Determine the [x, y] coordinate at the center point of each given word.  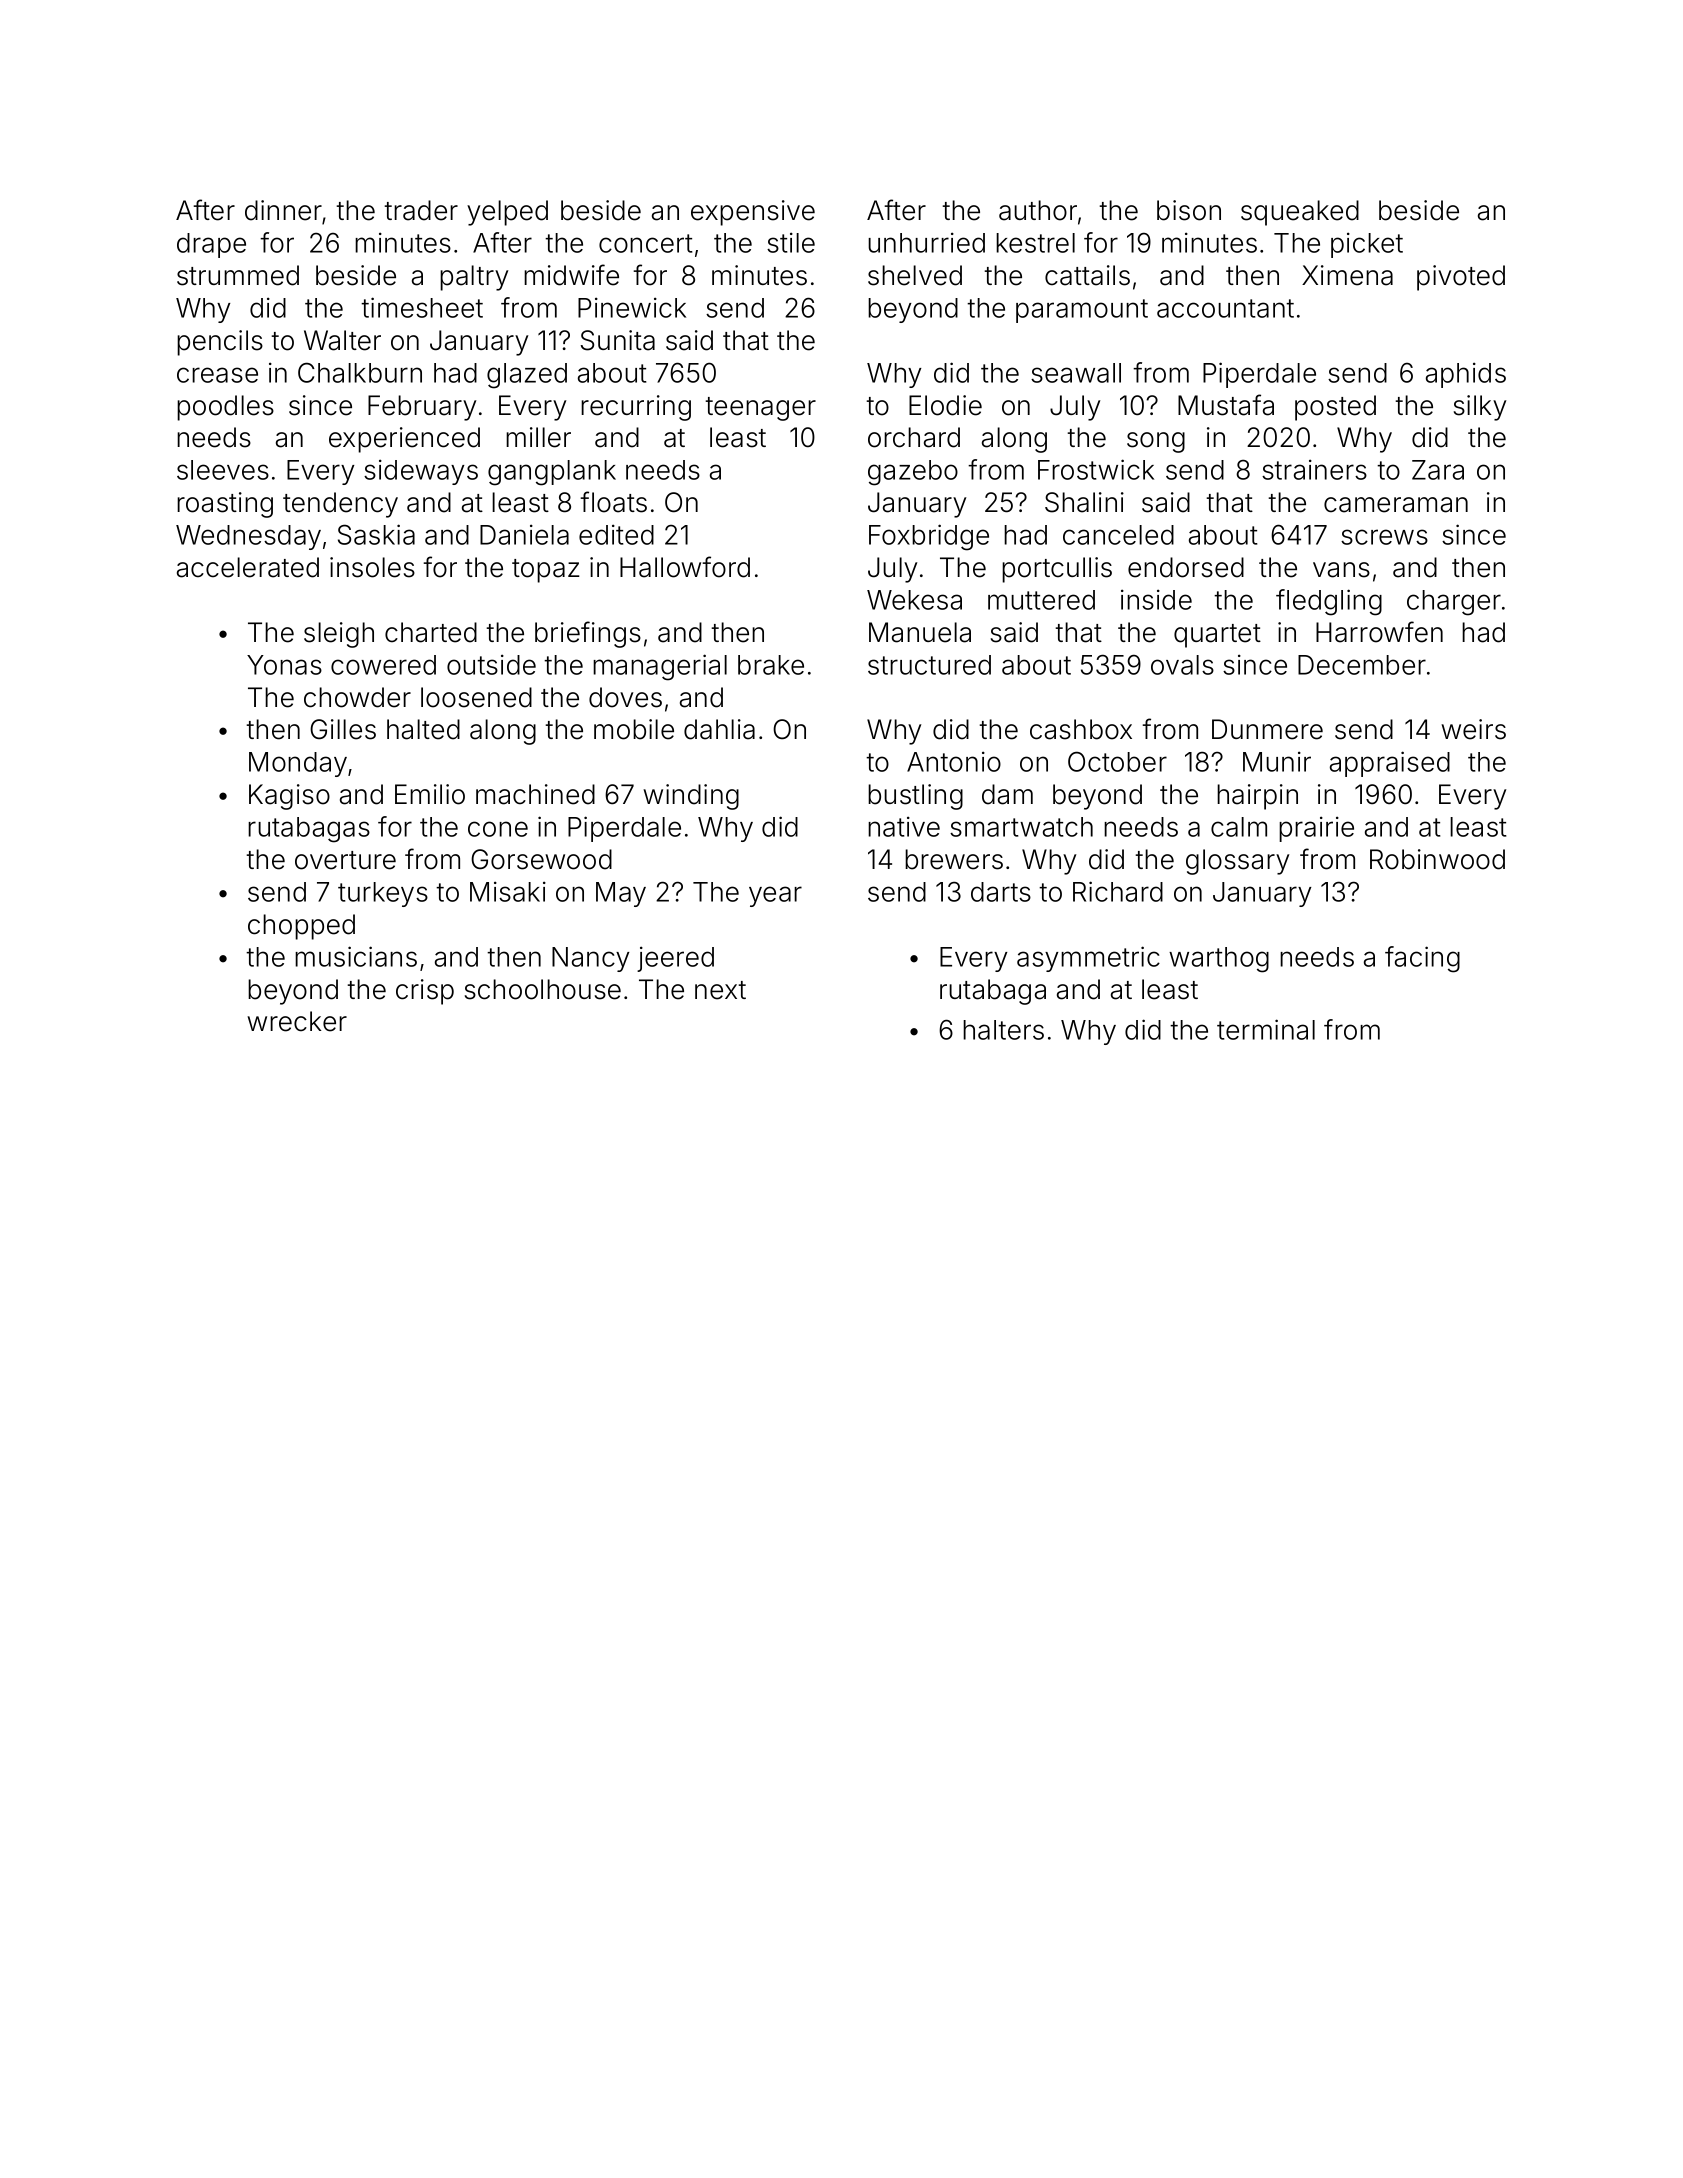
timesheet [422, 307]
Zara [1438, 470]
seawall [1076, 373]
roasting [225, 505]
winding [691, 797]
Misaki [508, 891]
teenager [761, 409]
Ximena [1347, 275]
